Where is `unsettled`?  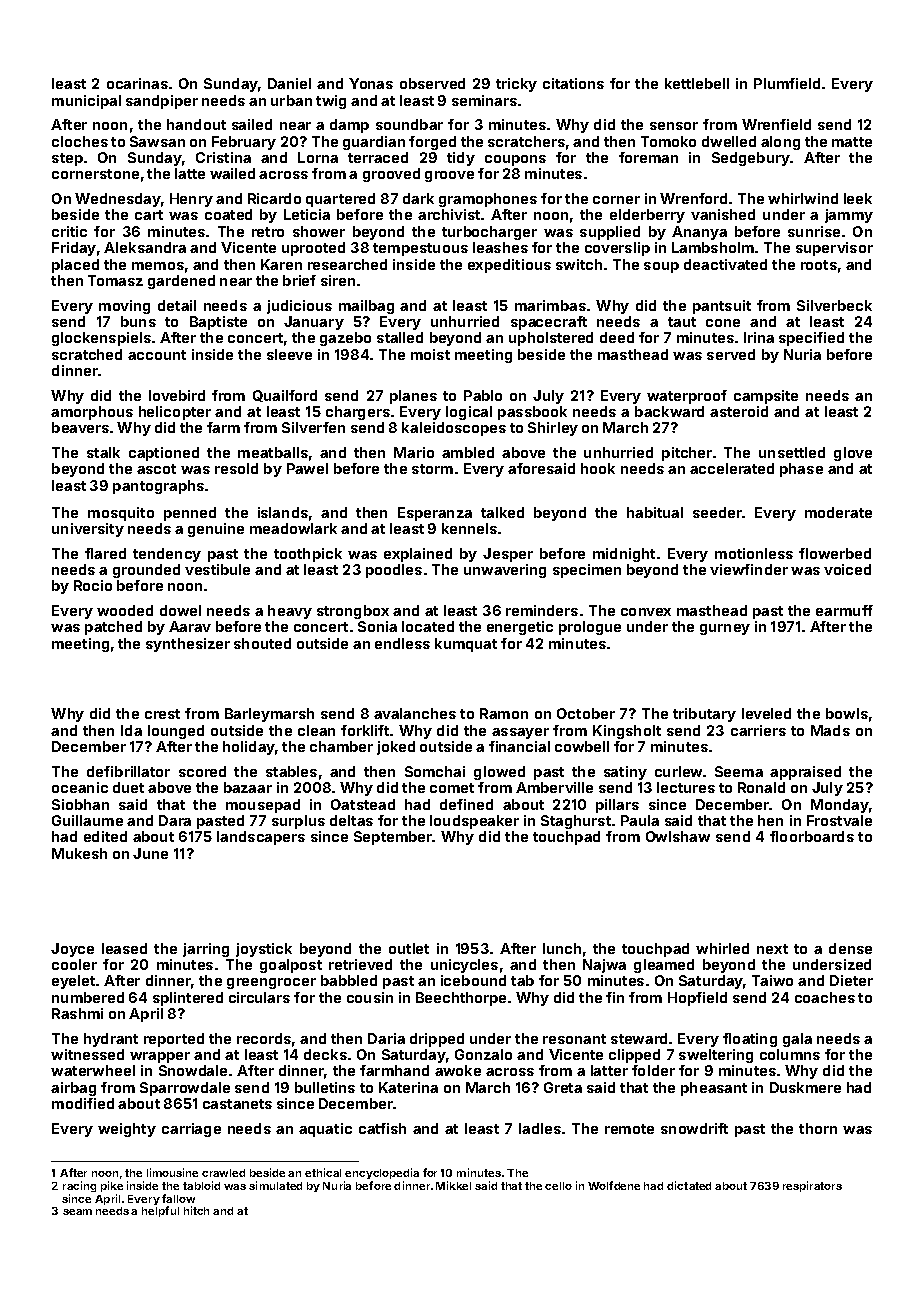 unsettled is located at coordinates (792, 452).
